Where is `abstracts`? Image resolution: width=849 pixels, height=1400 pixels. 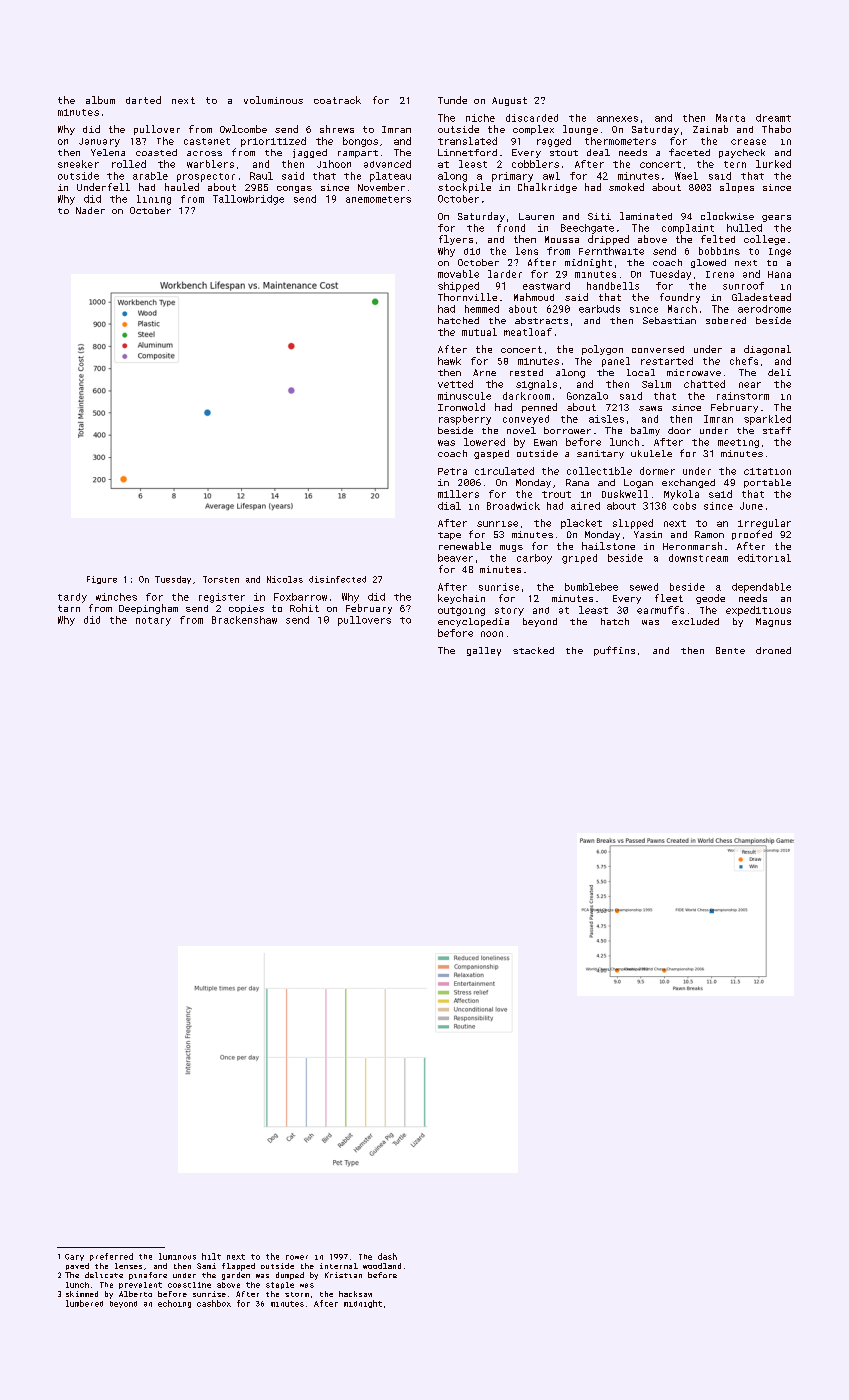
abstracts is located at coordinates (541, 320).
